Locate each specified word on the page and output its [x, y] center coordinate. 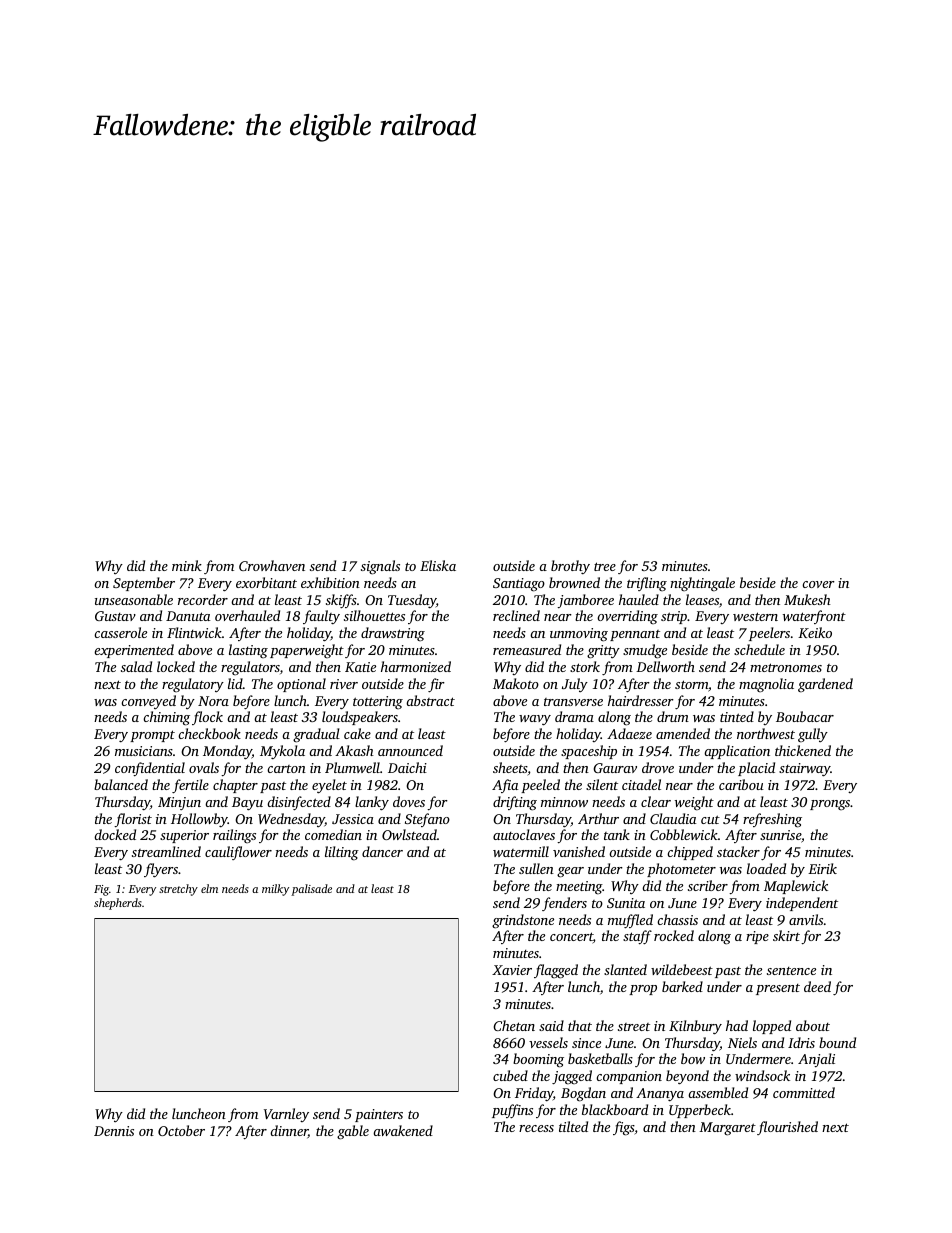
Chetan [514, 1025]
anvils [806, 919]
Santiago [519, 585]
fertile [190, 786]
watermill [521, 851]
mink [187, 565]
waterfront [814, 617]
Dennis [114, 1131]
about [813, 1025]
